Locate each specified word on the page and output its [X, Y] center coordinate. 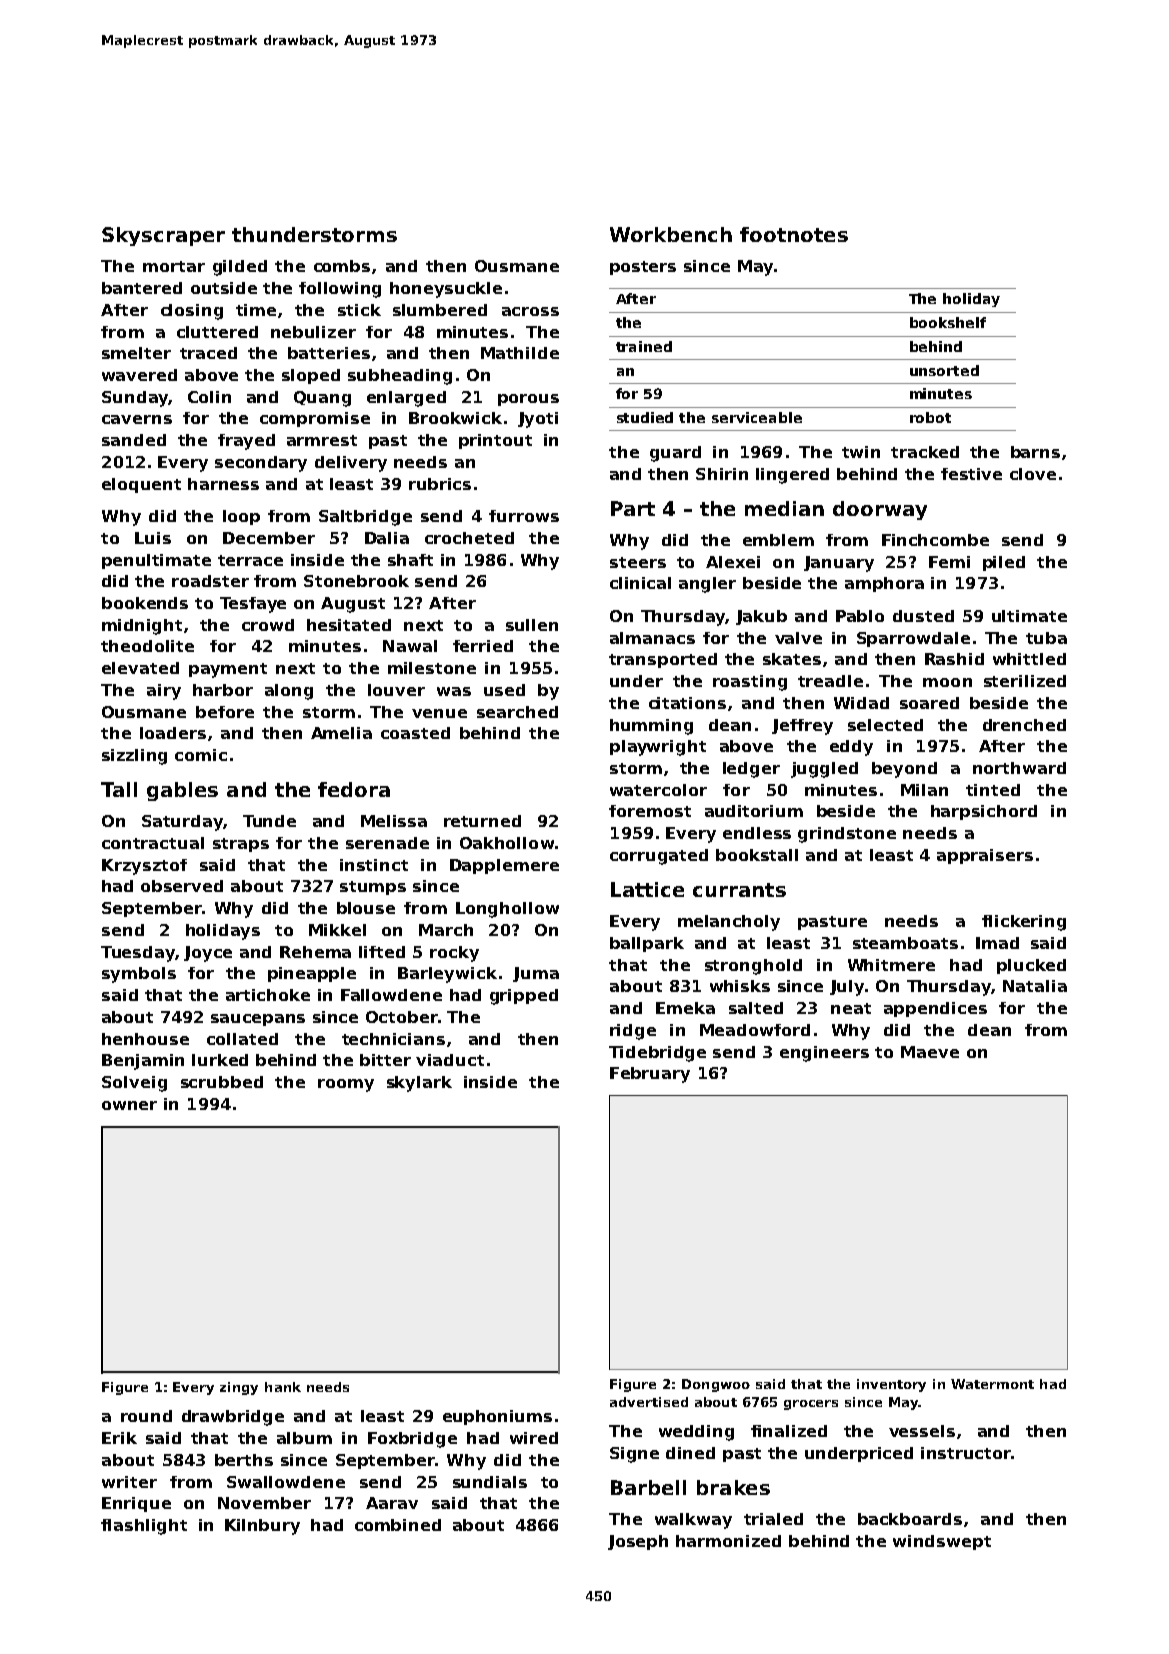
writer [129, 1482]
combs [342, 266]
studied [645, 417]
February [650, 1075]
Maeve [930, 1052]
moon [947, 682]
